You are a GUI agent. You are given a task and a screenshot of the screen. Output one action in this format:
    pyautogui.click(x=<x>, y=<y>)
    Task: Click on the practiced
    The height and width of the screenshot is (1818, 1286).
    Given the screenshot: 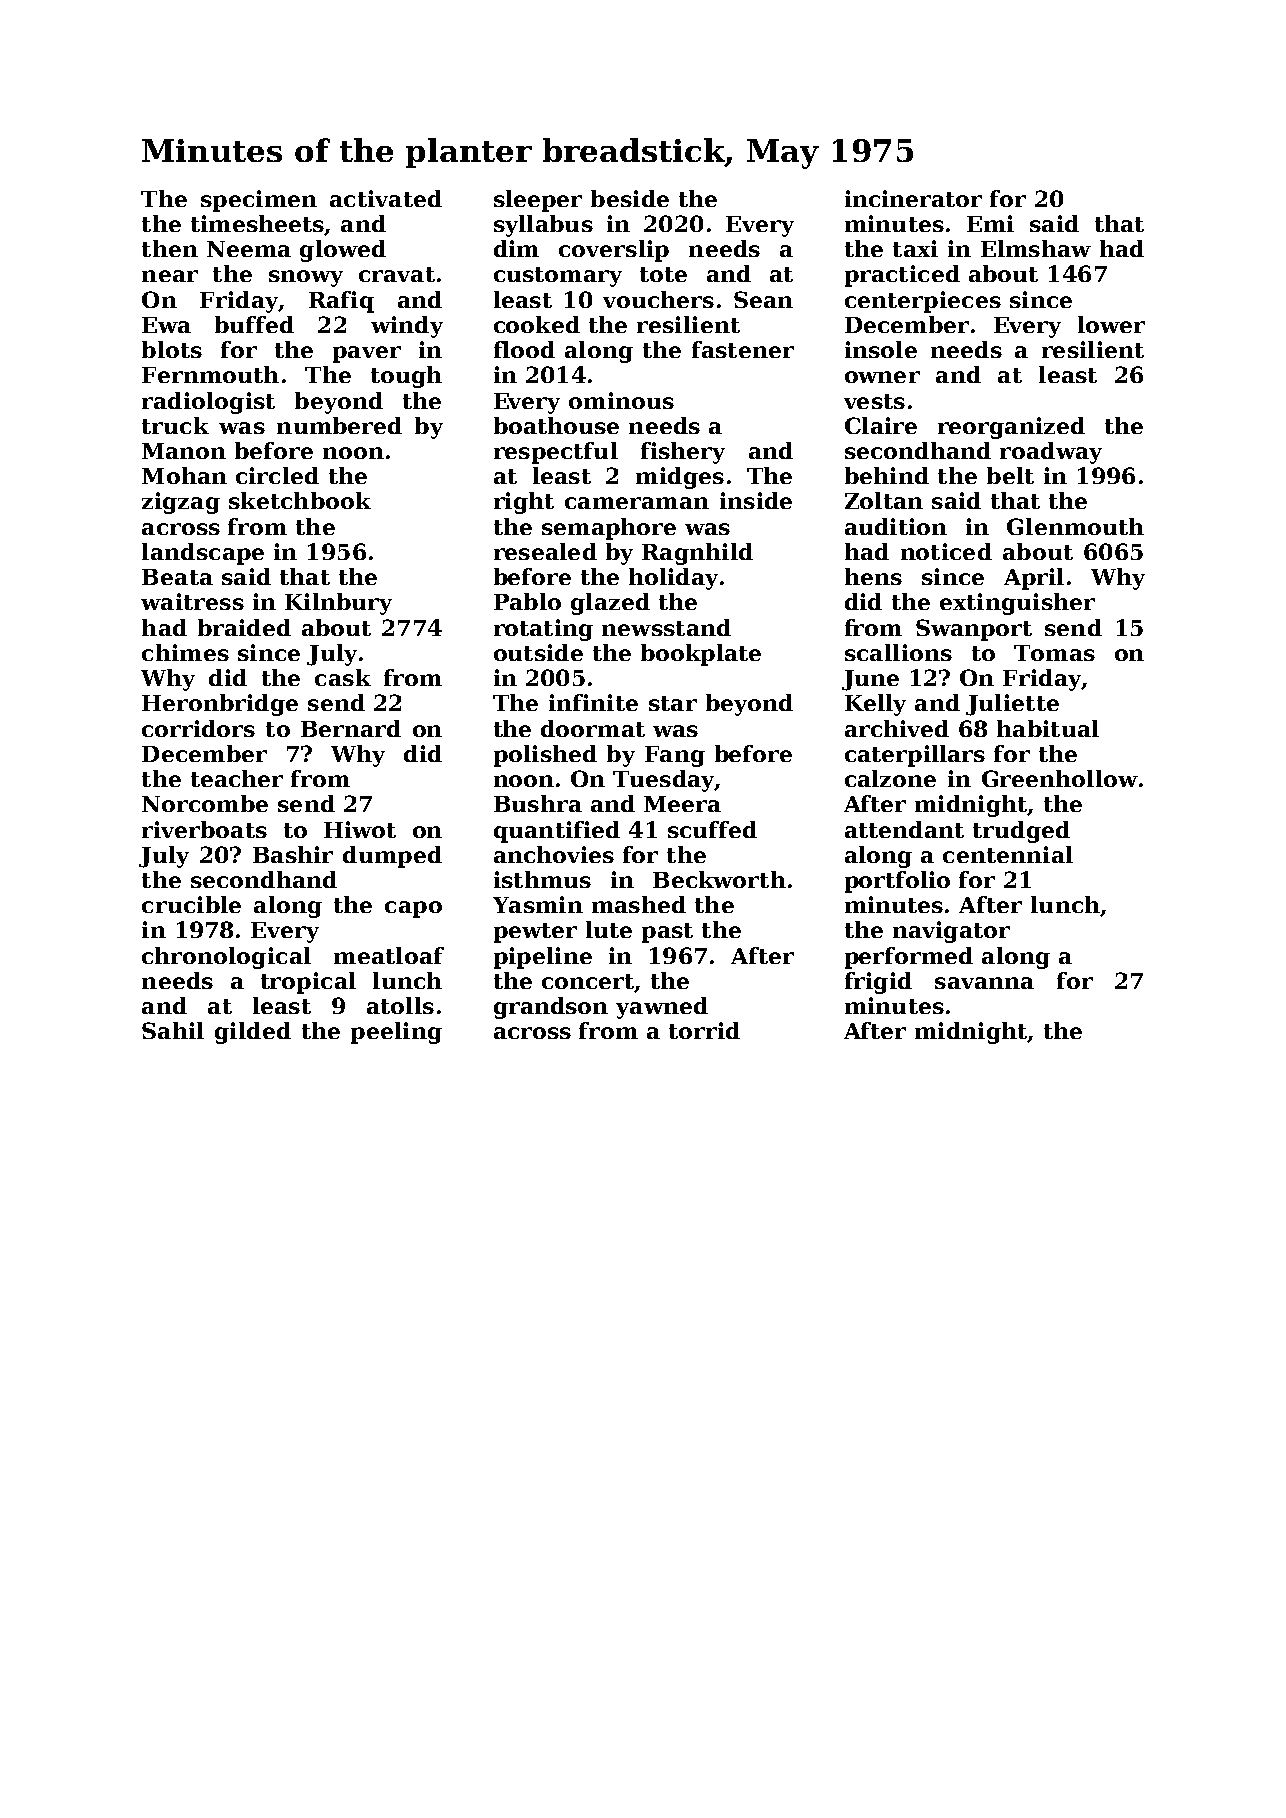 What is the action you would take?
    pyautogui.click(x=902, y=276)
